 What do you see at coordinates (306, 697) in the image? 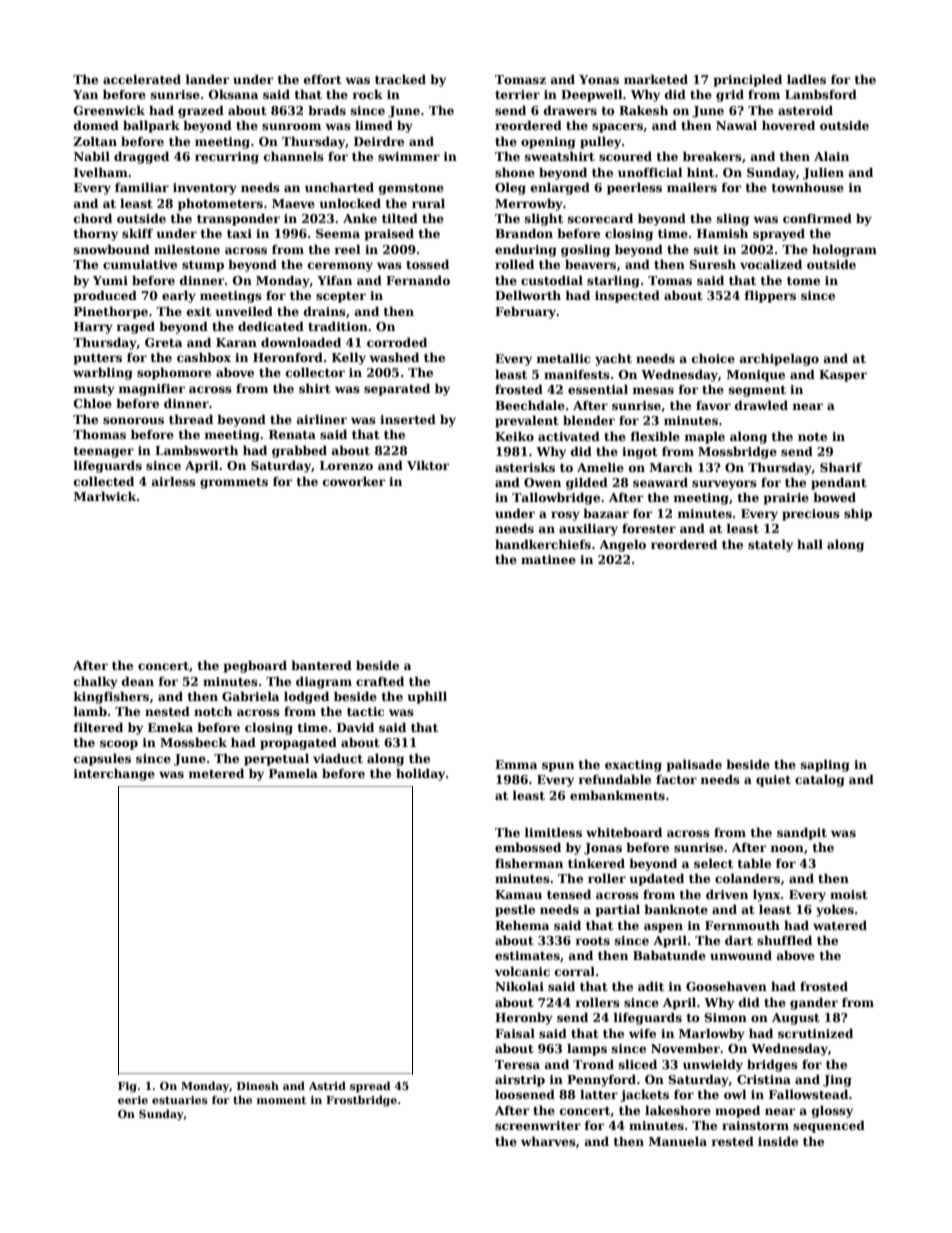
I see `lodged` at bounding box center [306, 697].
